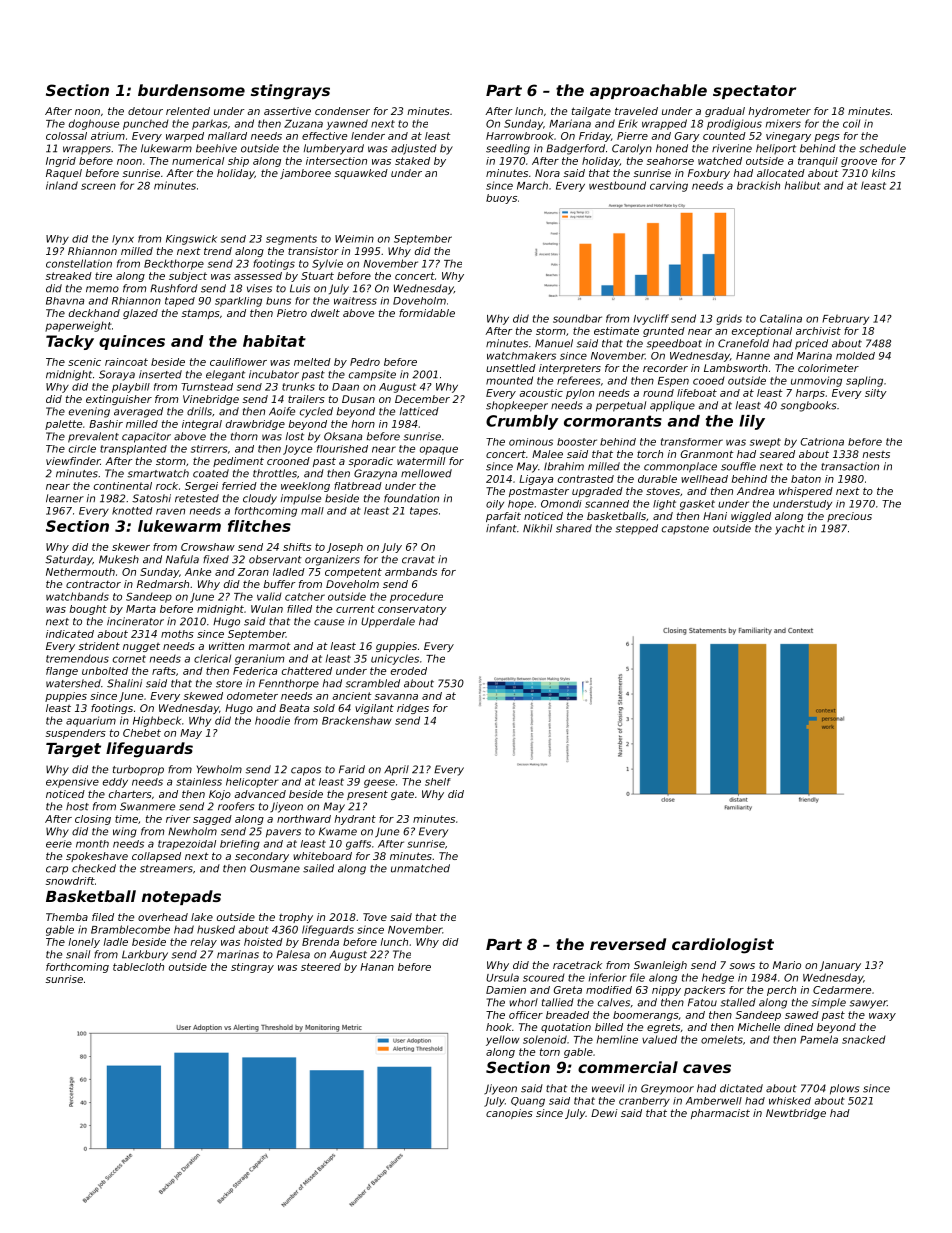  I want to click on capstone, so click(685, 529).
